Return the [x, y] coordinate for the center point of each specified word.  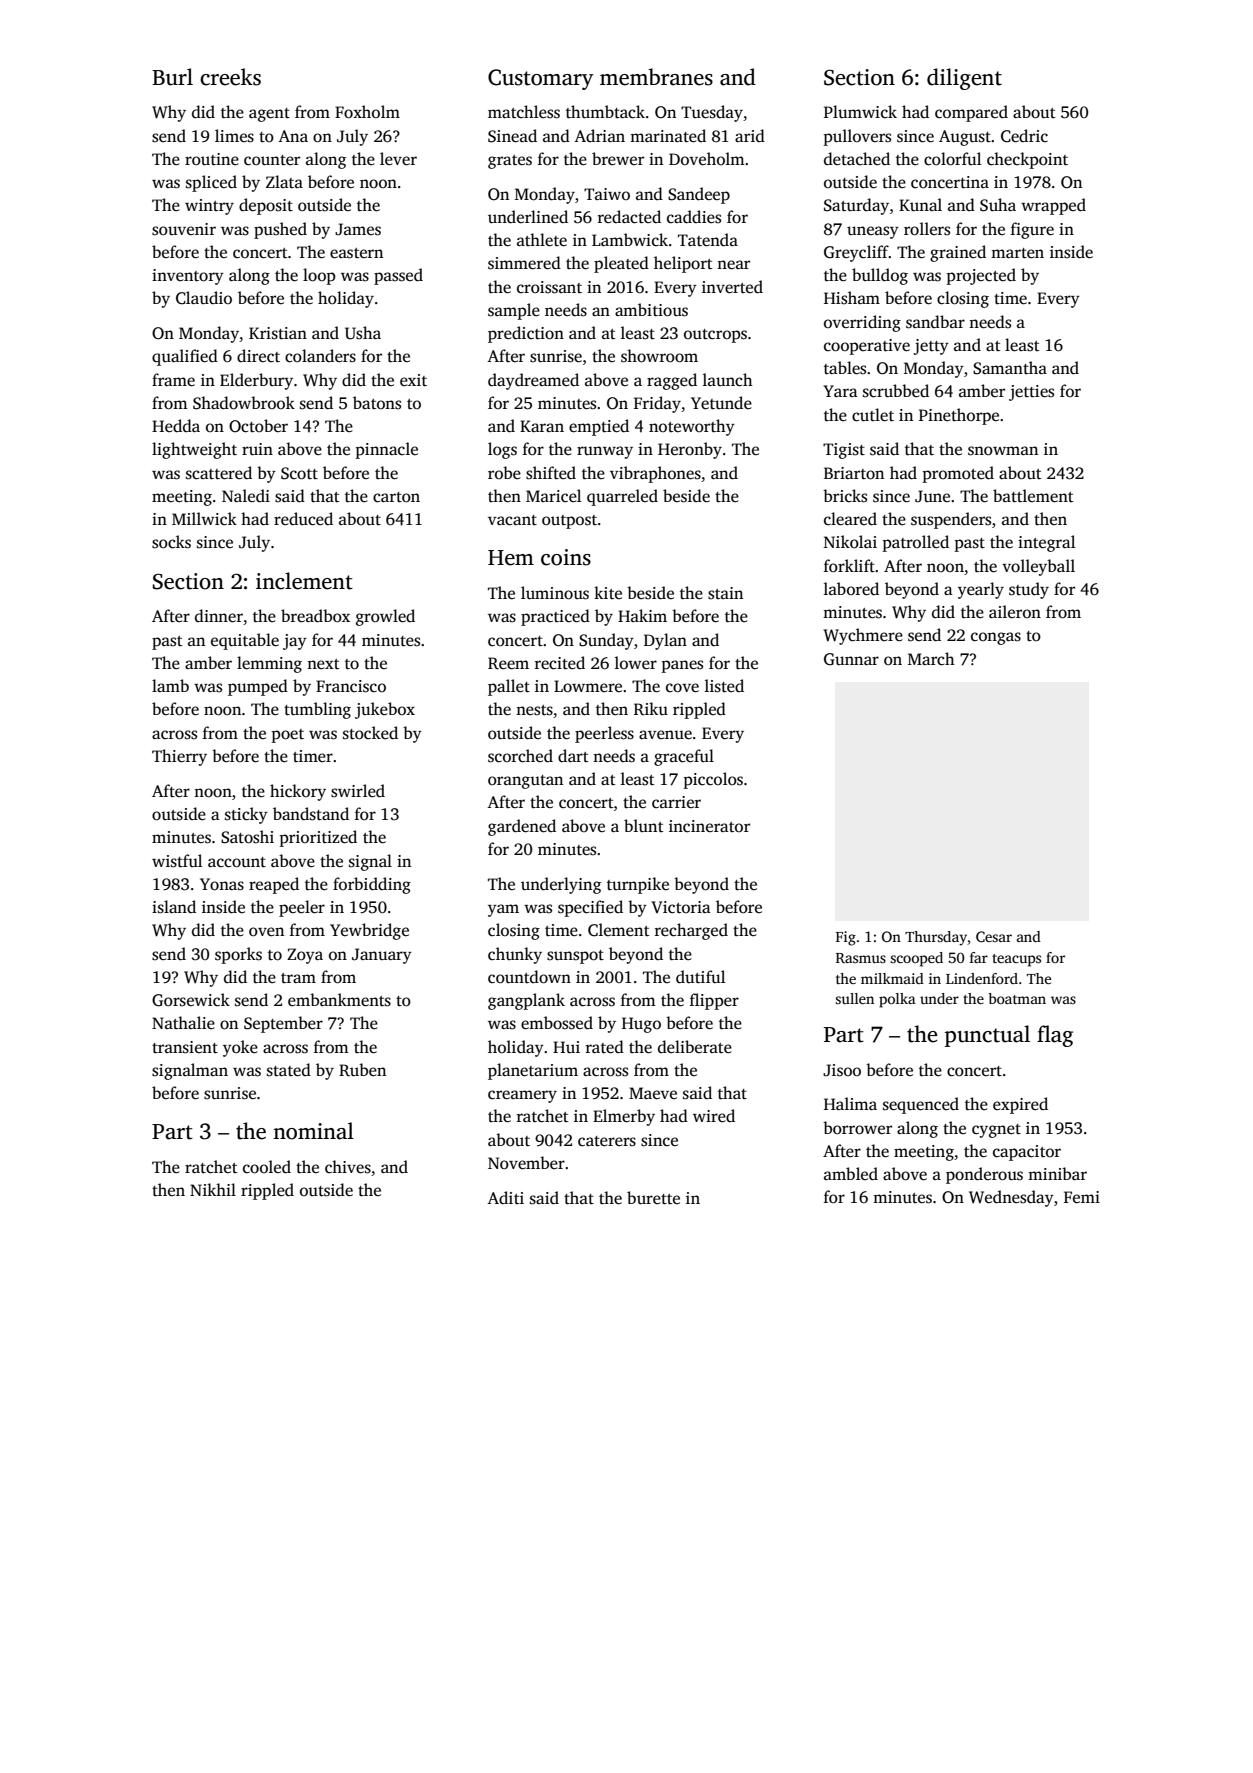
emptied [599, 427]
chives [348, 1167]
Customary [540, 79]
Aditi [505, 1197]
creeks [230, 77]
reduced [303, 519]
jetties [1031, 393]
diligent [964, 79]
